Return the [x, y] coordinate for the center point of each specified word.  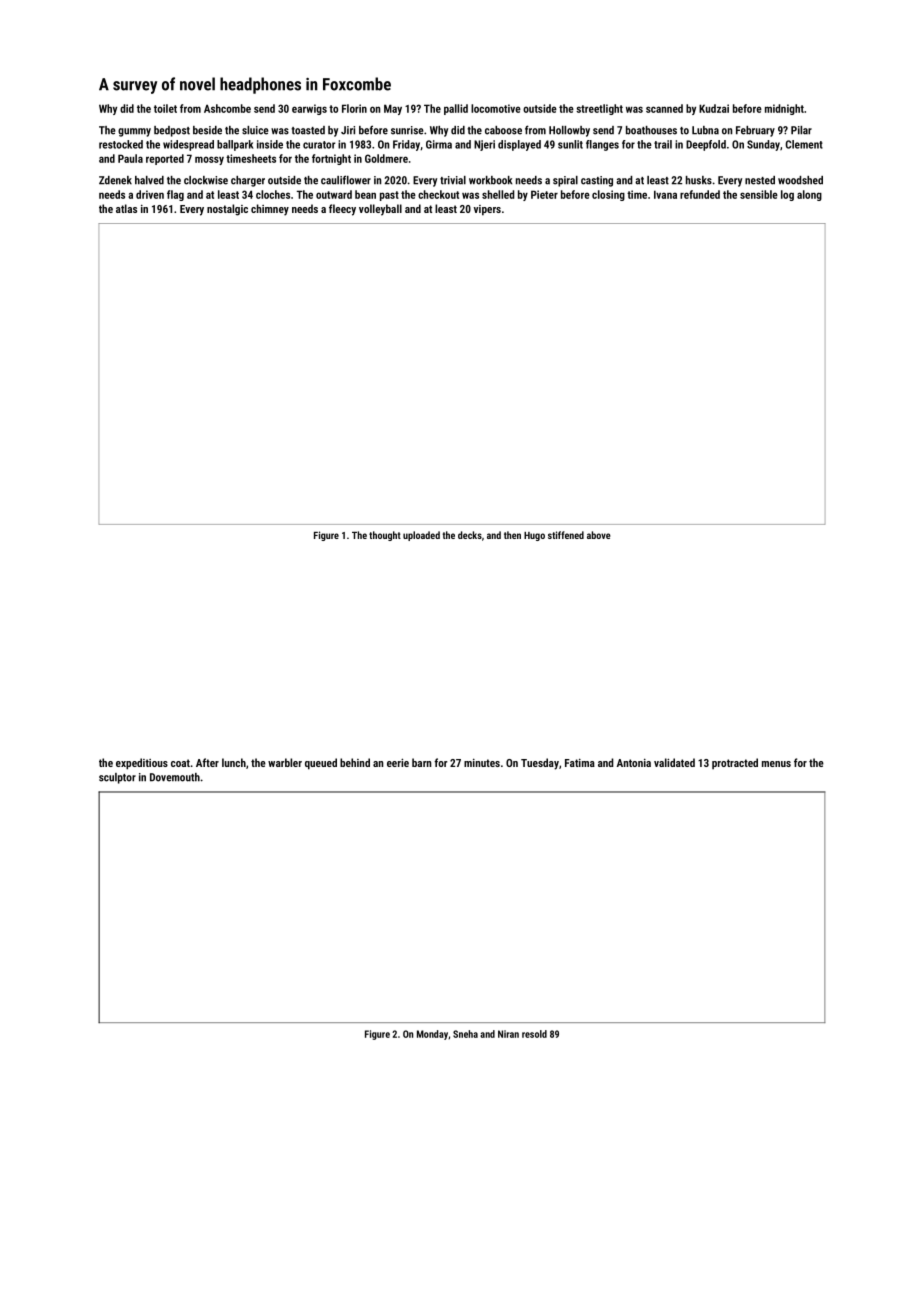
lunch [234, 762]
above [599, 535]
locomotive [496, 108]
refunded [700, 194]
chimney [270, 210]
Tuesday [540, 764]
